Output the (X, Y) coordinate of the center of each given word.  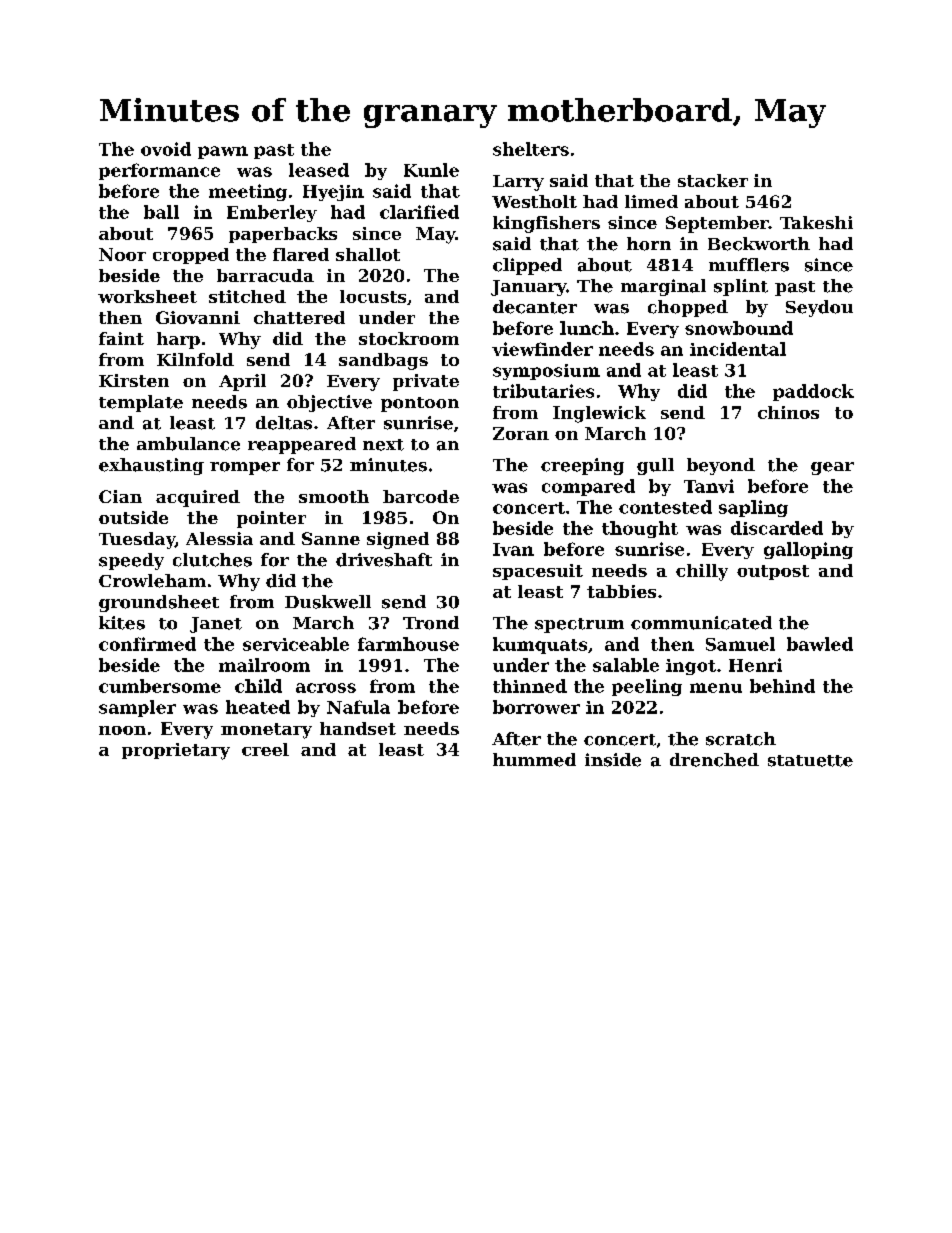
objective (329, 403)
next (383, 445)
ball (161, 212)
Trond (431, 623)
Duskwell (328, 602)
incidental (738, 349)
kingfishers (546, 224)
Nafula (358, 707)
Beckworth (759, 244)
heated (258, 707)
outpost (773, 572)
